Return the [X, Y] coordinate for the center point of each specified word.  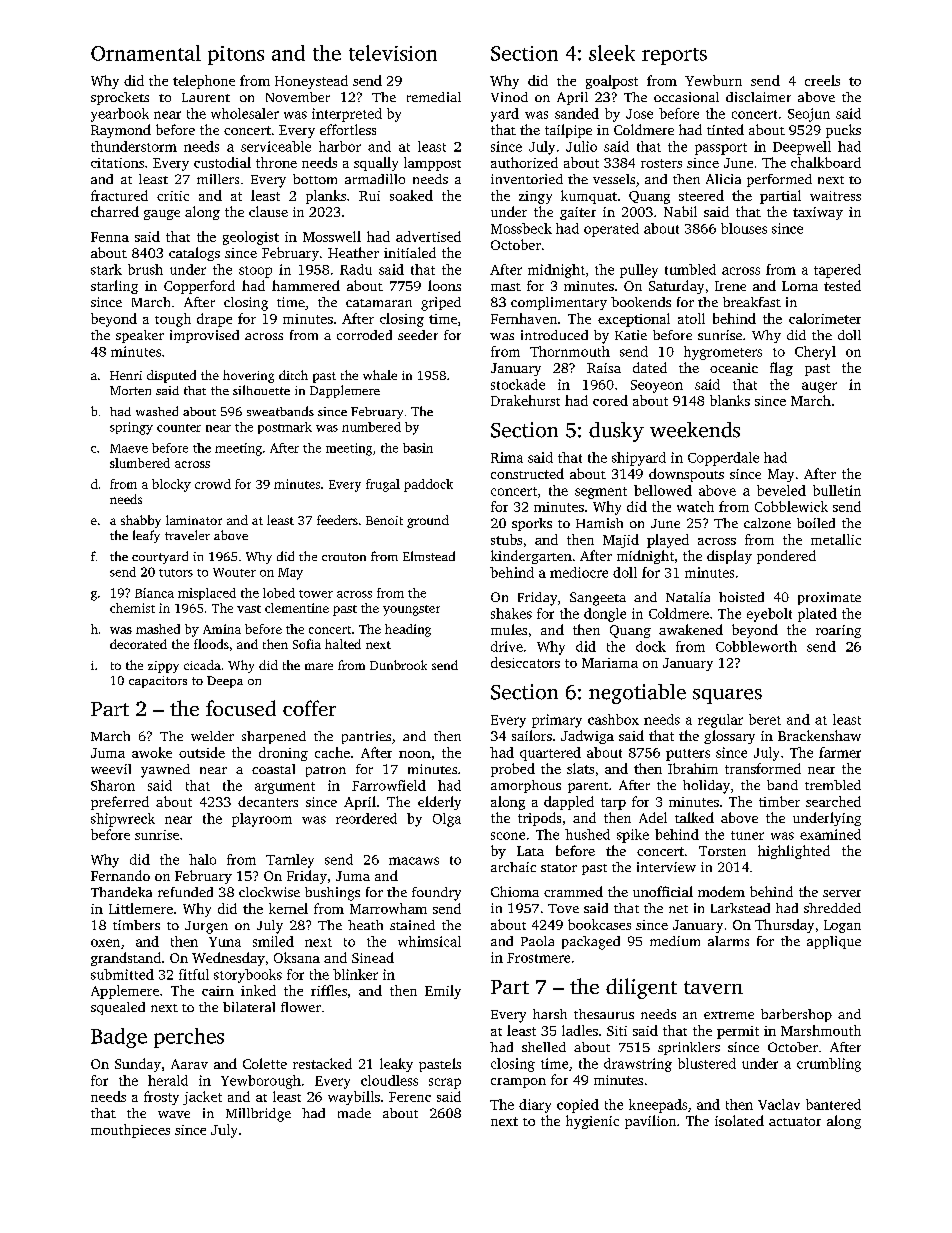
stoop [255, 272]
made [354, 1113]
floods [211, 644]
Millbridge [258, 1115]
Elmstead [429, 556]
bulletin [837, 490]
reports [674, 56]
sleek [612, 53]
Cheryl [815, 353]
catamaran [379, 303]
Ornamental [146, 53]
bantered [833, 1104]
